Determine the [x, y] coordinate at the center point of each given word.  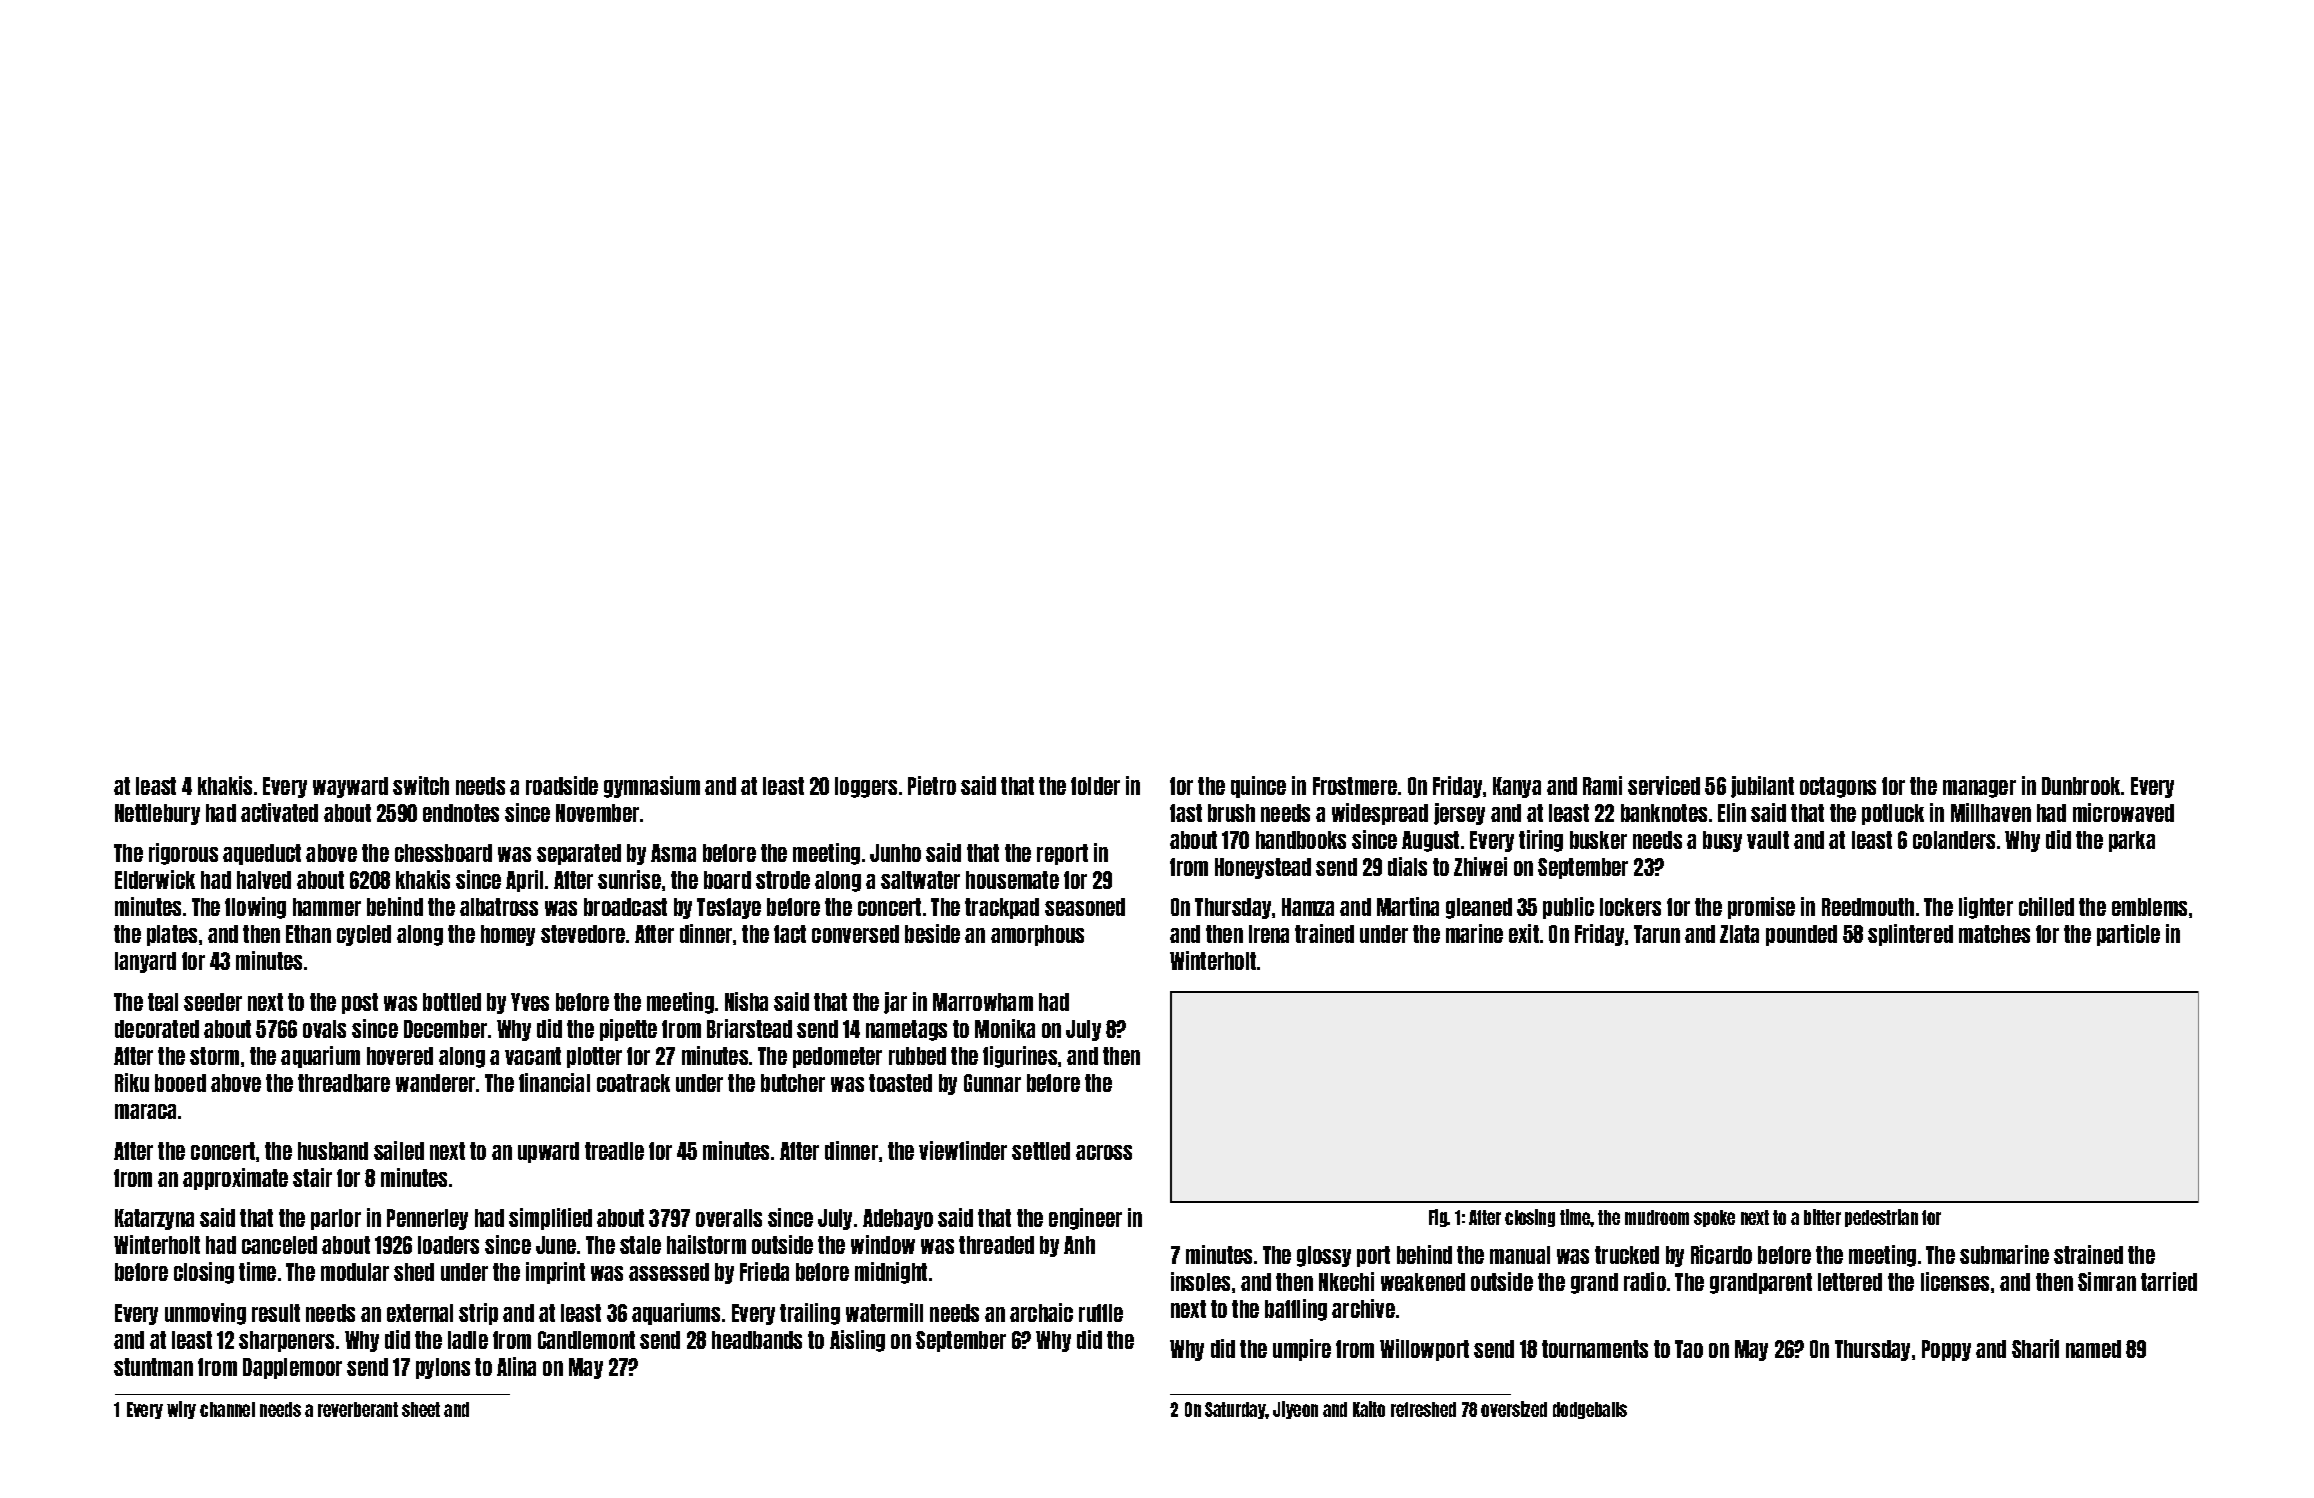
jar [895, 1003]
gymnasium [652, 787]
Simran [2107, 1281]
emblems [2149, 907]
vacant [533, 1056]
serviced [1664, 785]
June [556, 1245]
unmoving [205, 1314]
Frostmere [1355, 786]
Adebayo [898, 1219]
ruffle [1101, 1313]
